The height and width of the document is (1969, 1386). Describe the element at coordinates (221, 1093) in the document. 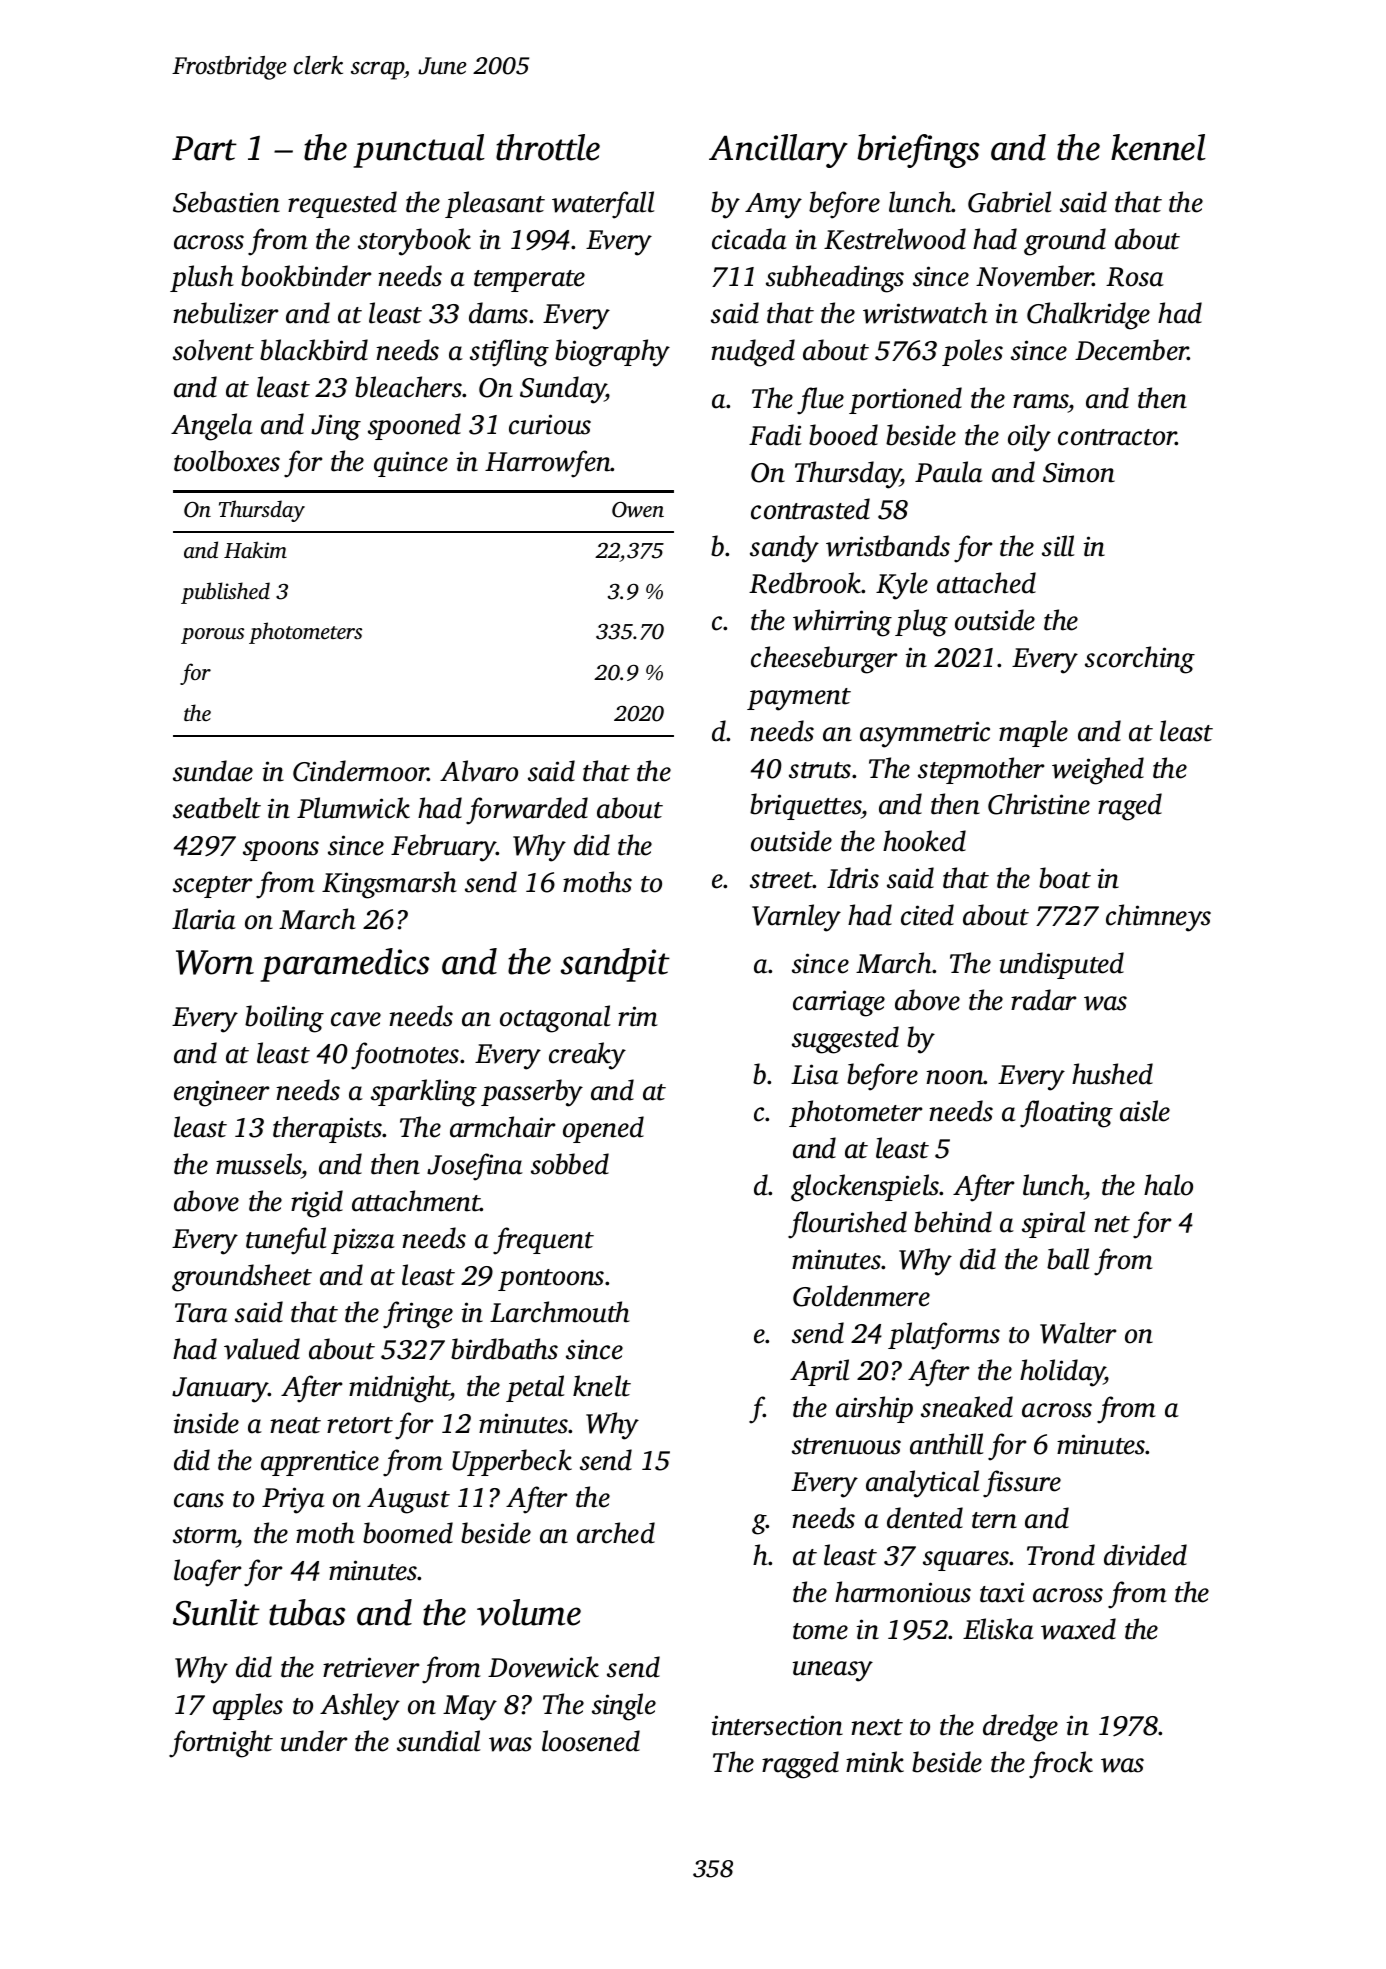

I see `engineer` at that location.
